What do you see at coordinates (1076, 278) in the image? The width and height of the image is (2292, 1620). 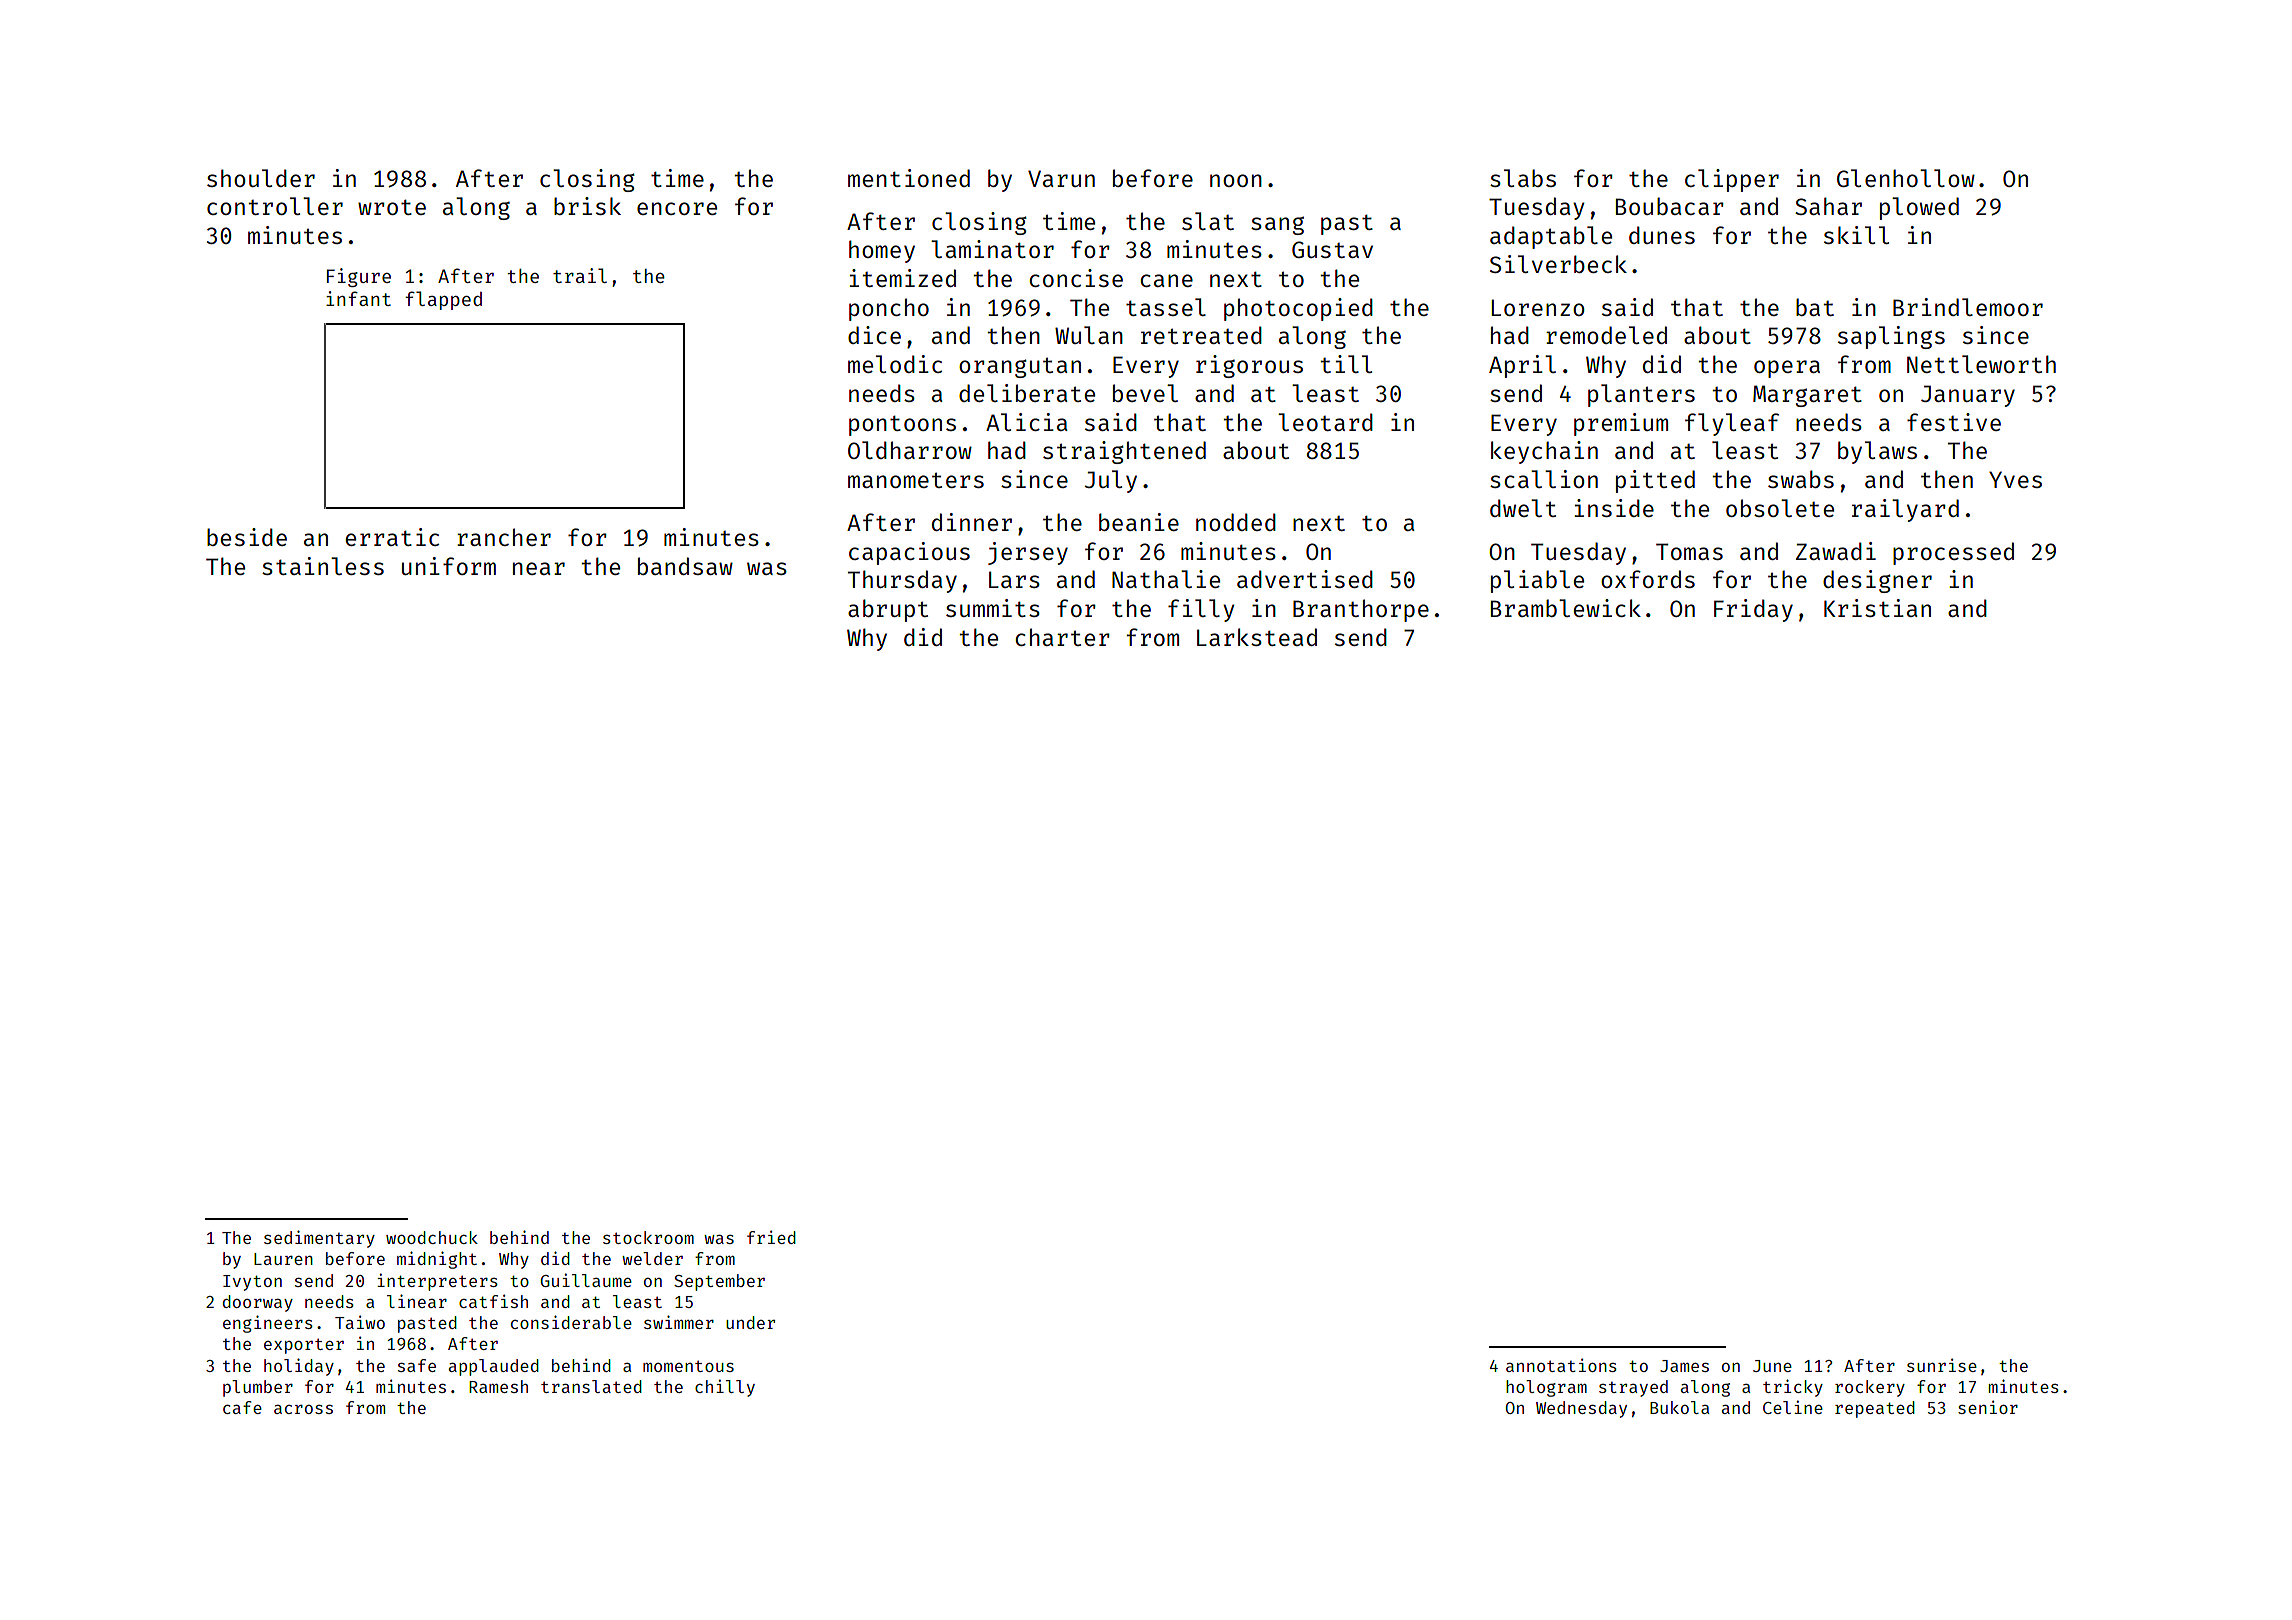 I see `concise` at bounding box center [1076, 278].
